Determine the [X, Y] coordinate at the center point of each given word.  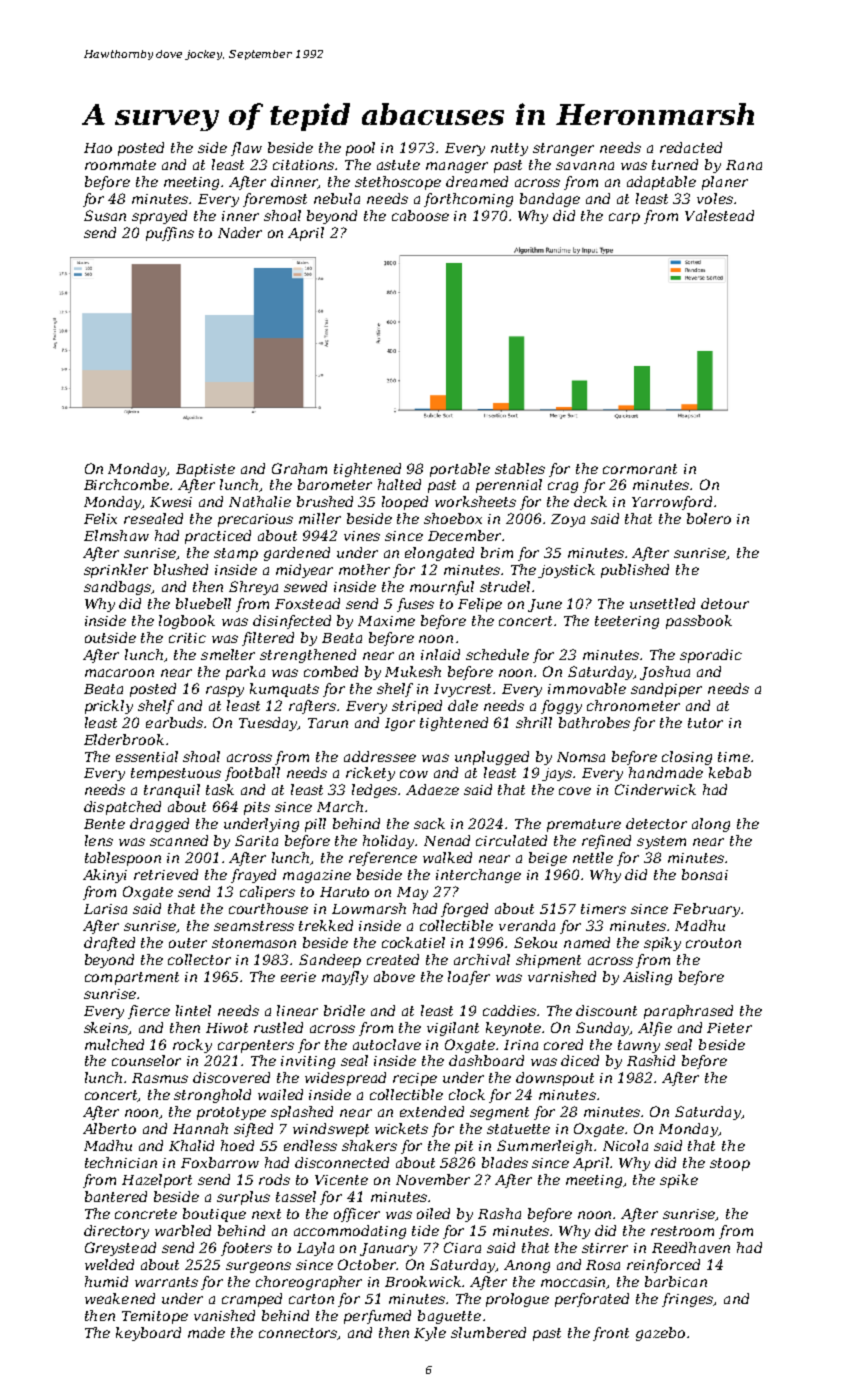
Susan [105, 215]
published [635, 571]
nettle [593, 857]
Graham [299, 468]
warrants [166, 1282]
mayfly [345, 978]
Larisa [105, 909]
